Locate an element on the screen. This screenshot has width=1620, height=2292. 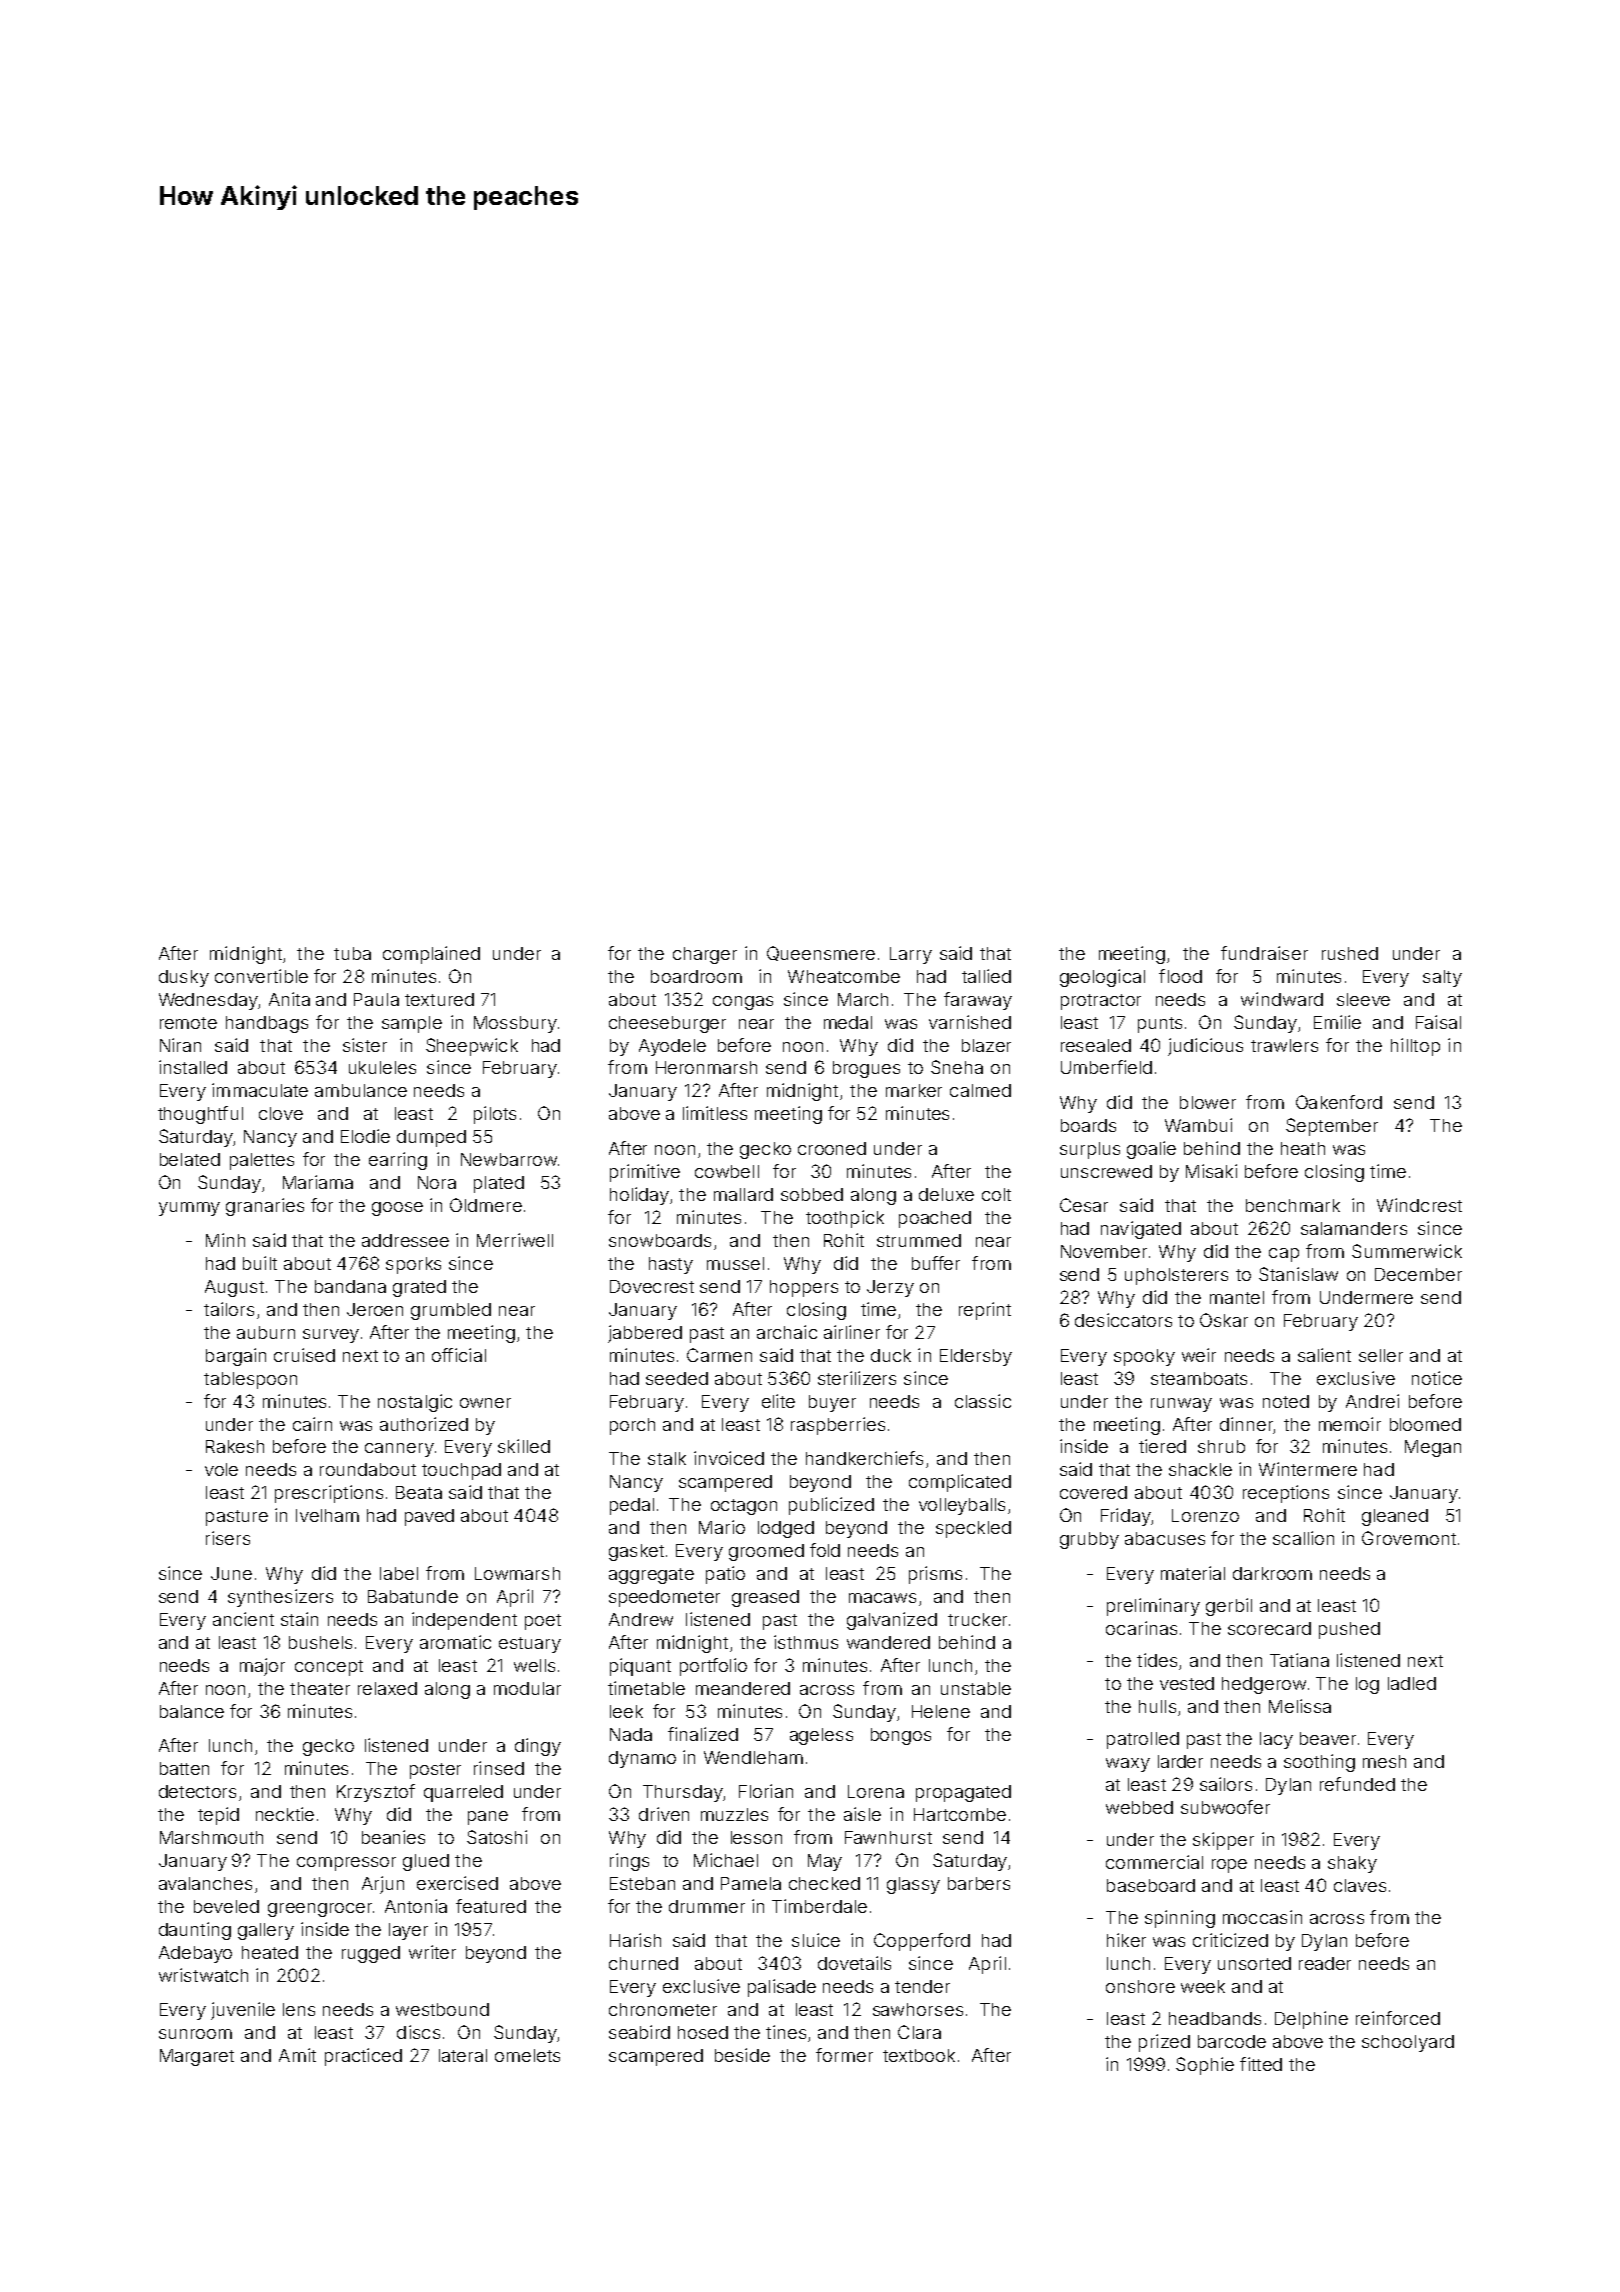
beside is located at coordinates (742, 2055).
